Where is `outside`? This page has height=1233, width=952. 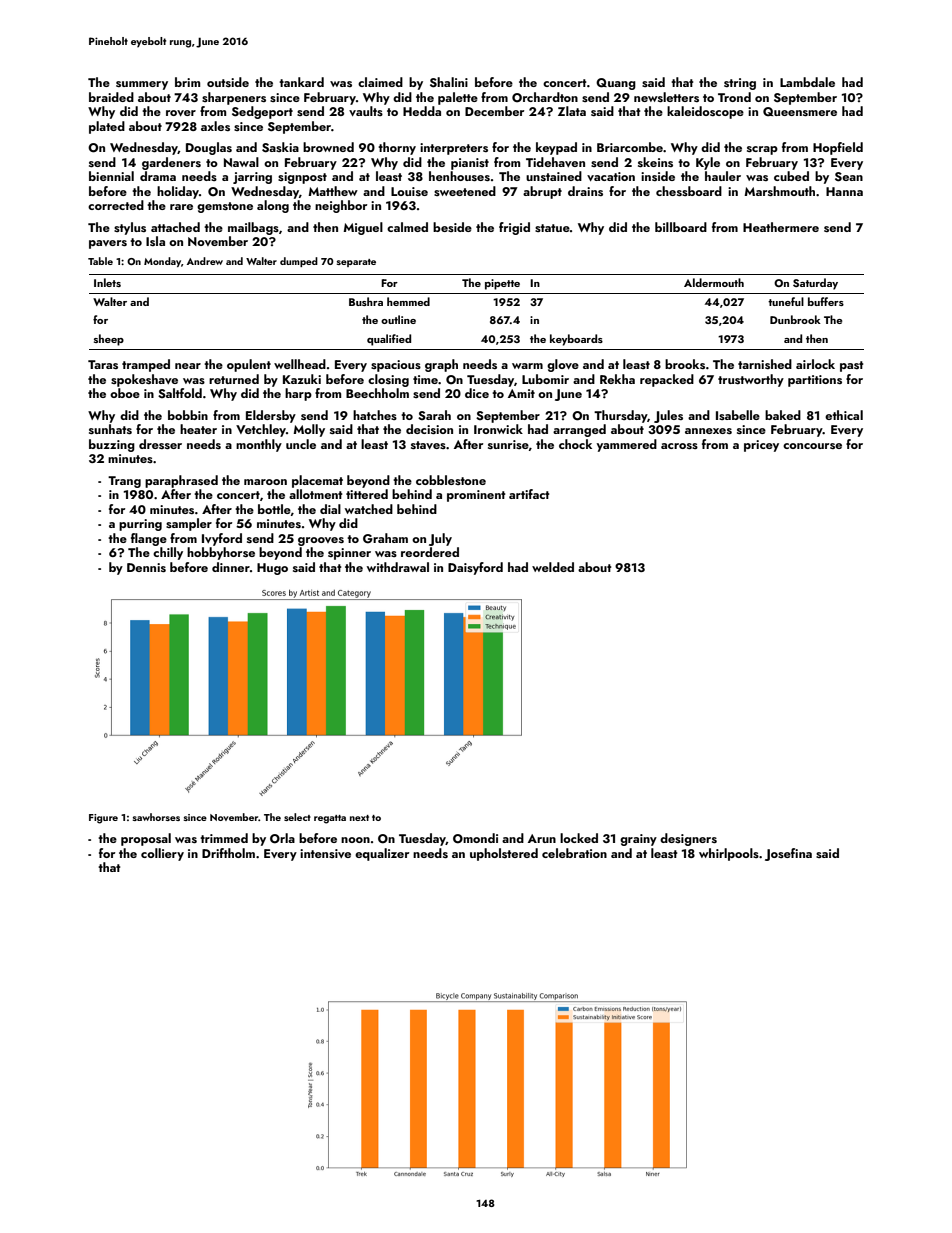
outside is located at coordinates (228, 82).
